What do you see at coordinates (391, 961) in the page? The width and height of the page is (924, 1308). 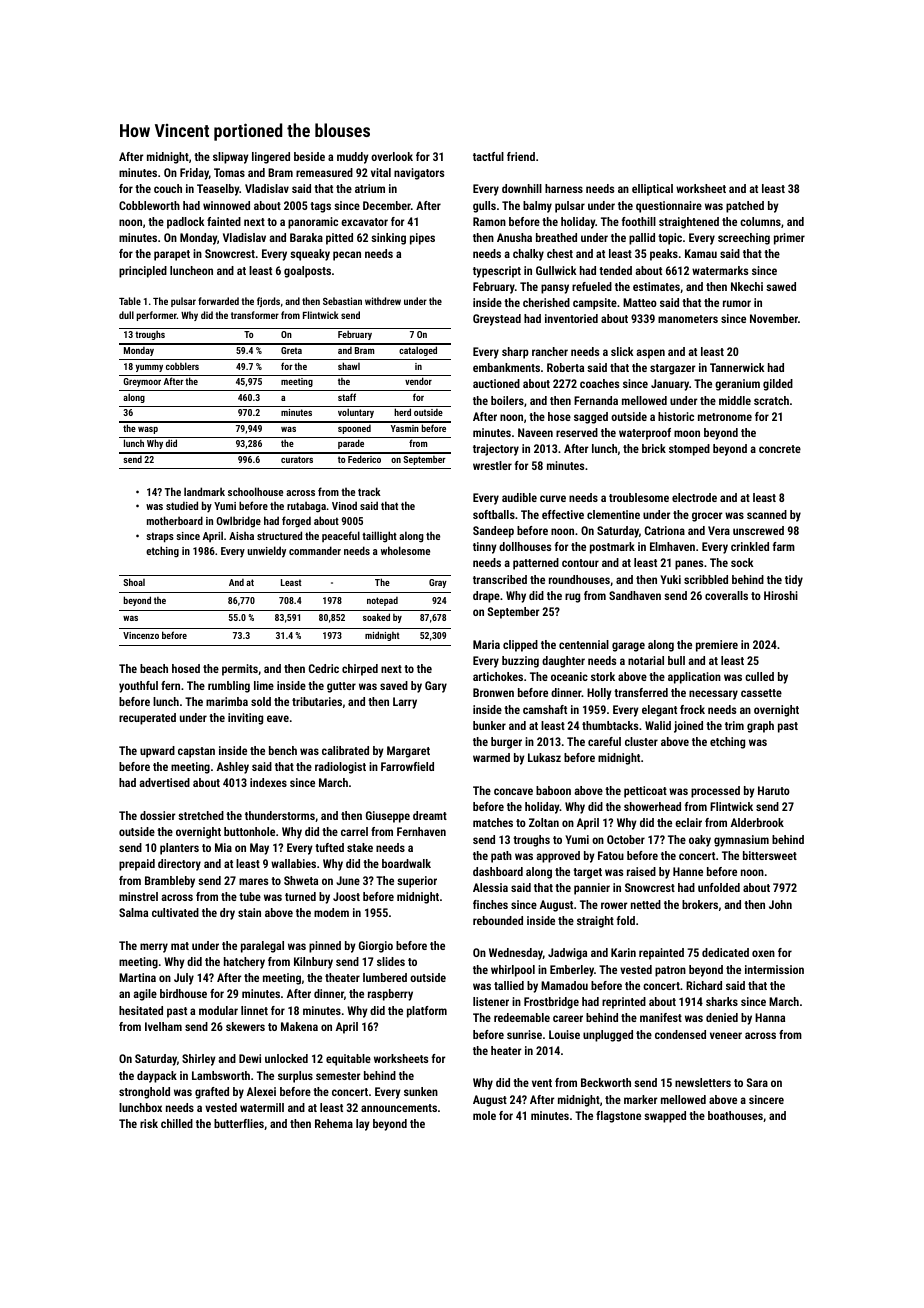 I see `slides` at bounding box center [391, 961].
